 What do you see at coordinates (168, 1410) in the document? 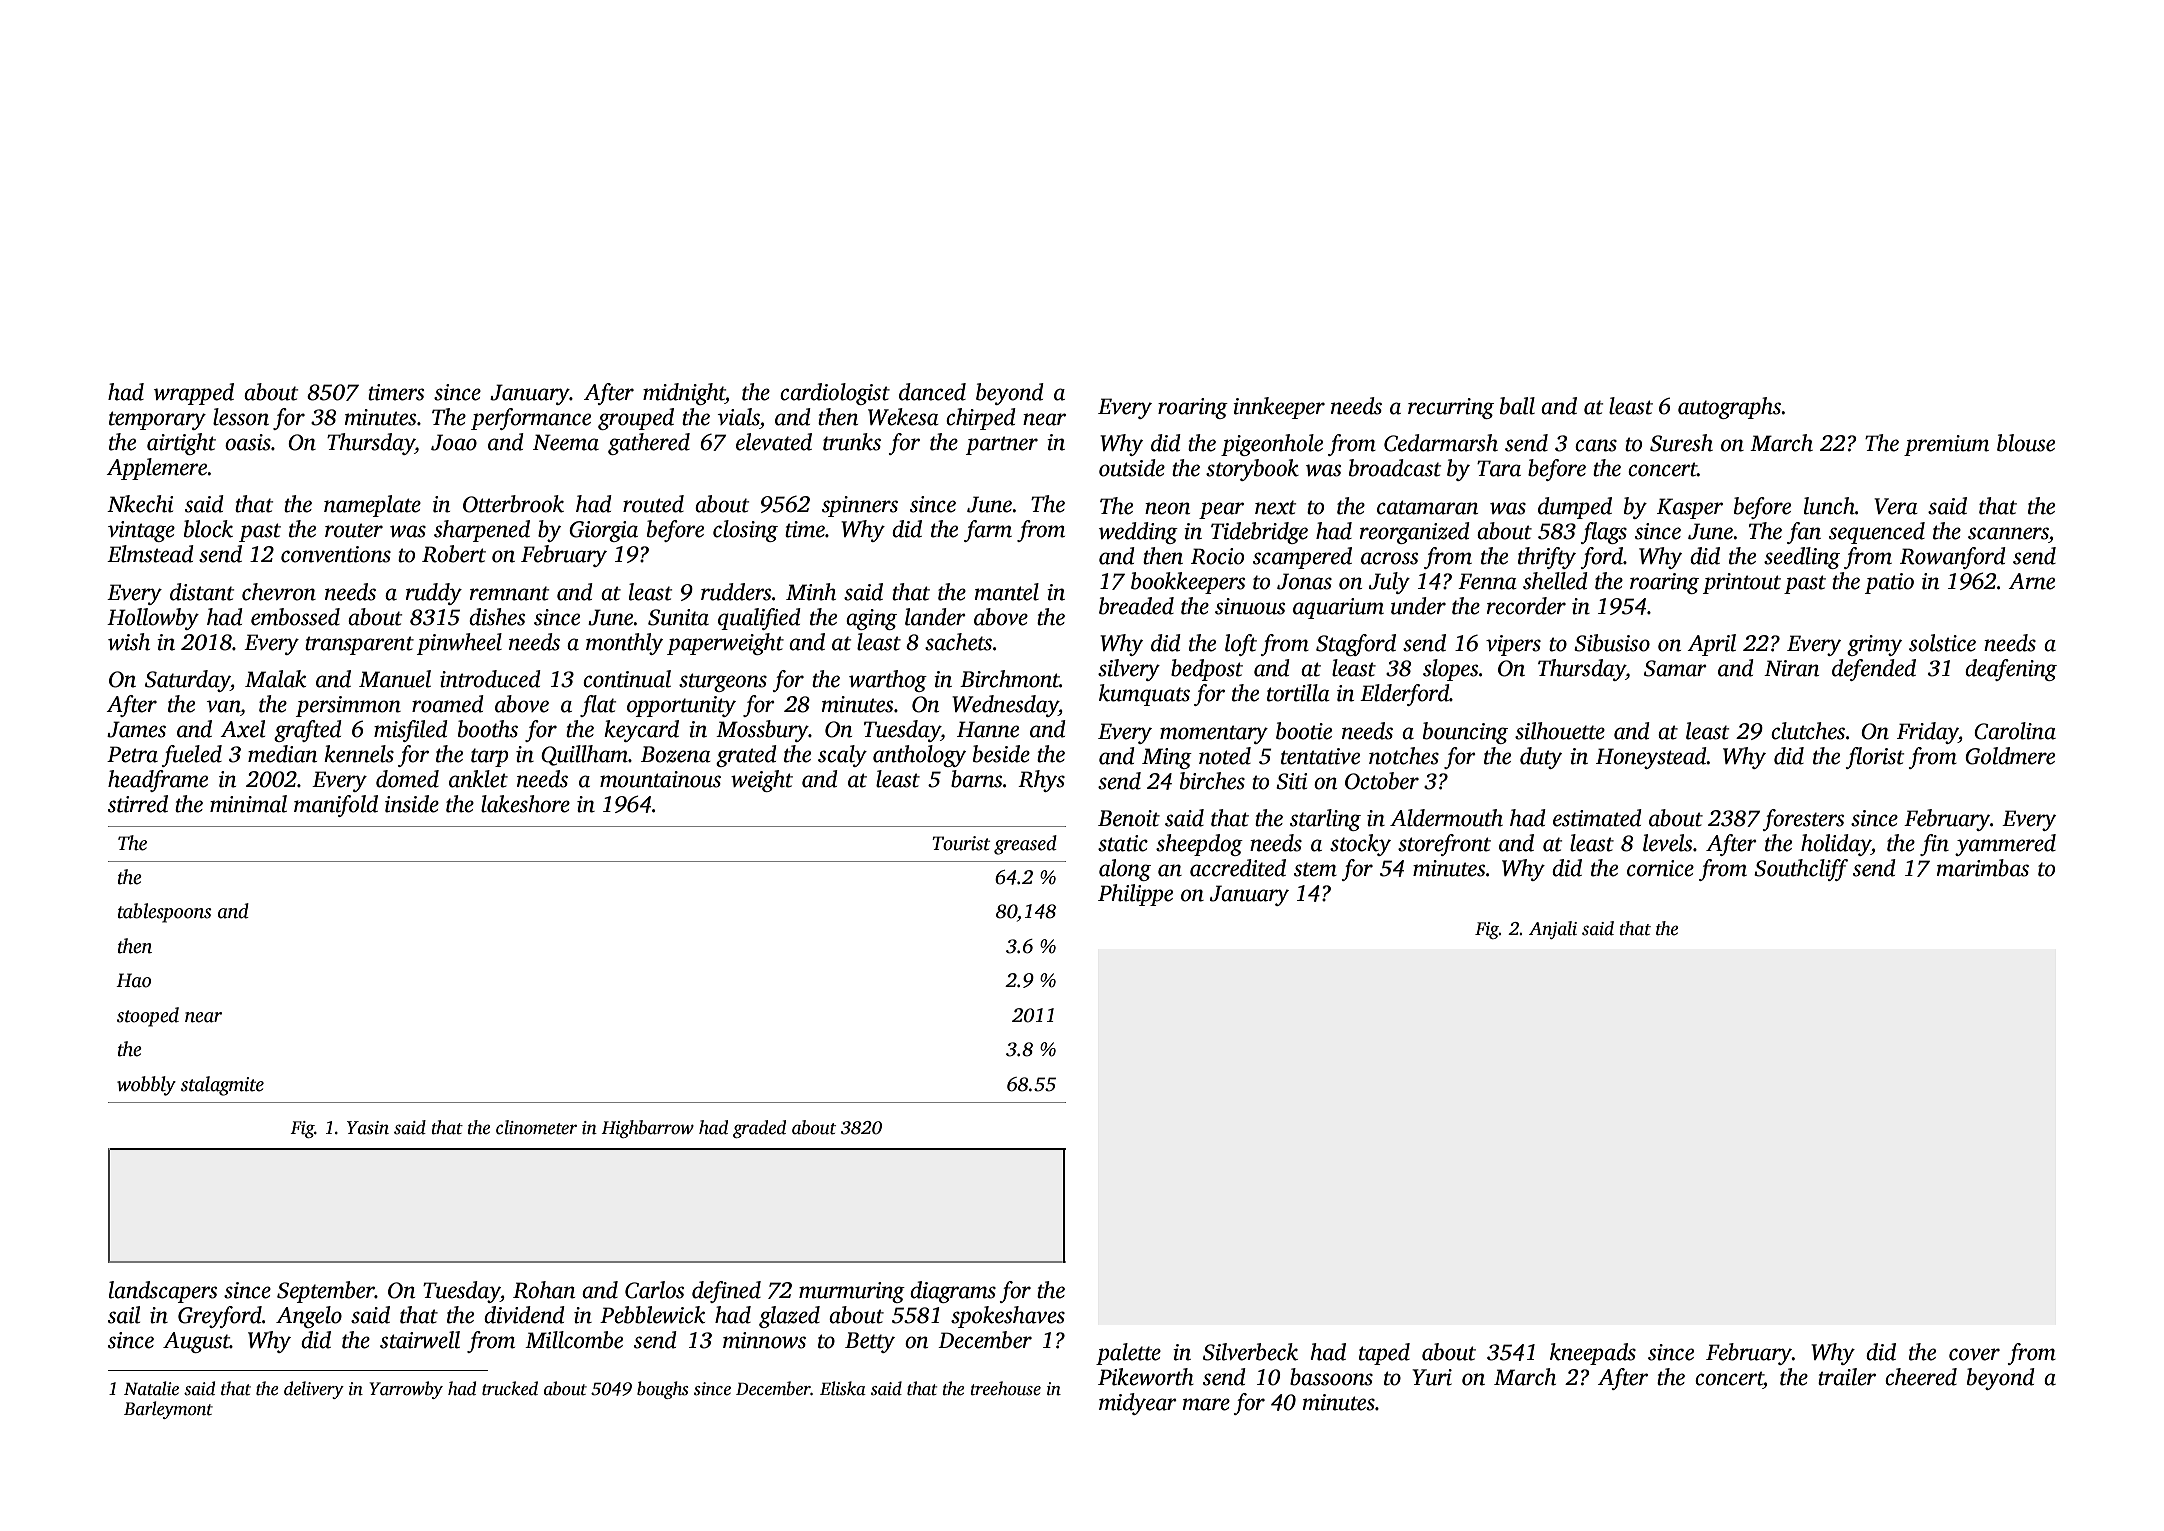
I see `Barleymont` at bounding box center [168, 1410].
